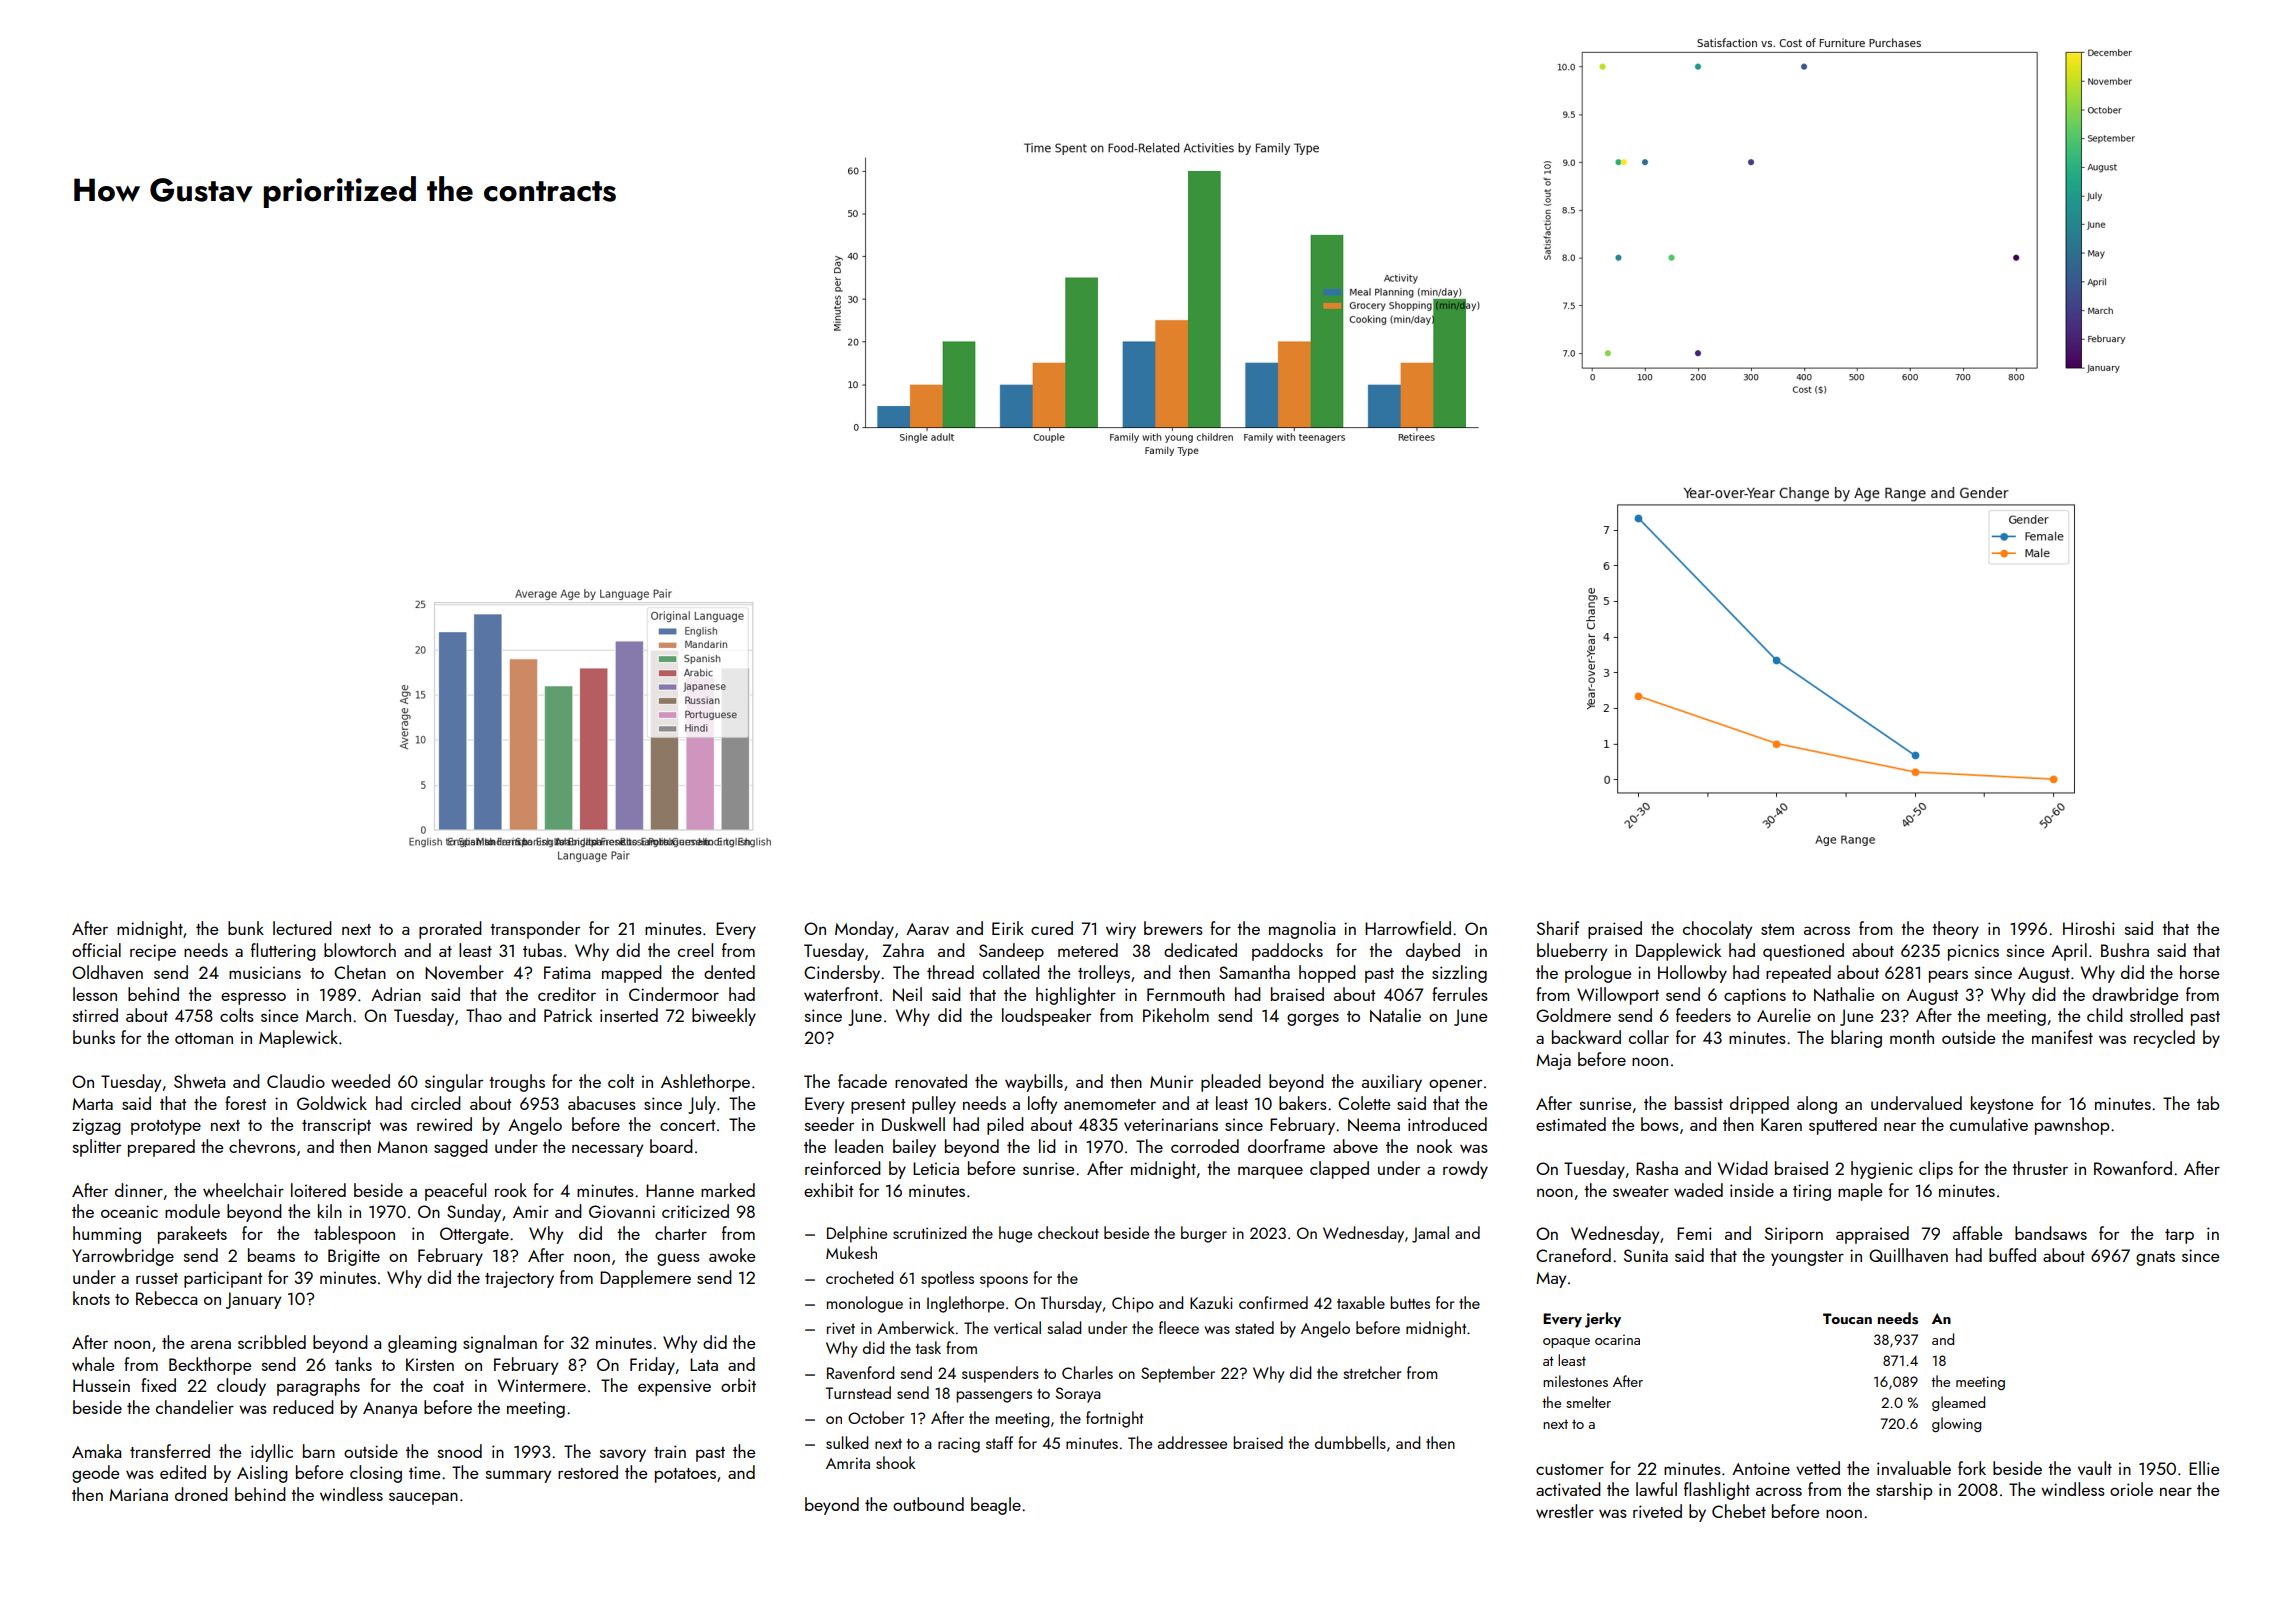 The width and height of the screenshot is (2292, 1620). What do you see at coordinates (915, 1327) in the screenshot?
I see `Amberwick` at bounding box center [915, 1327].
